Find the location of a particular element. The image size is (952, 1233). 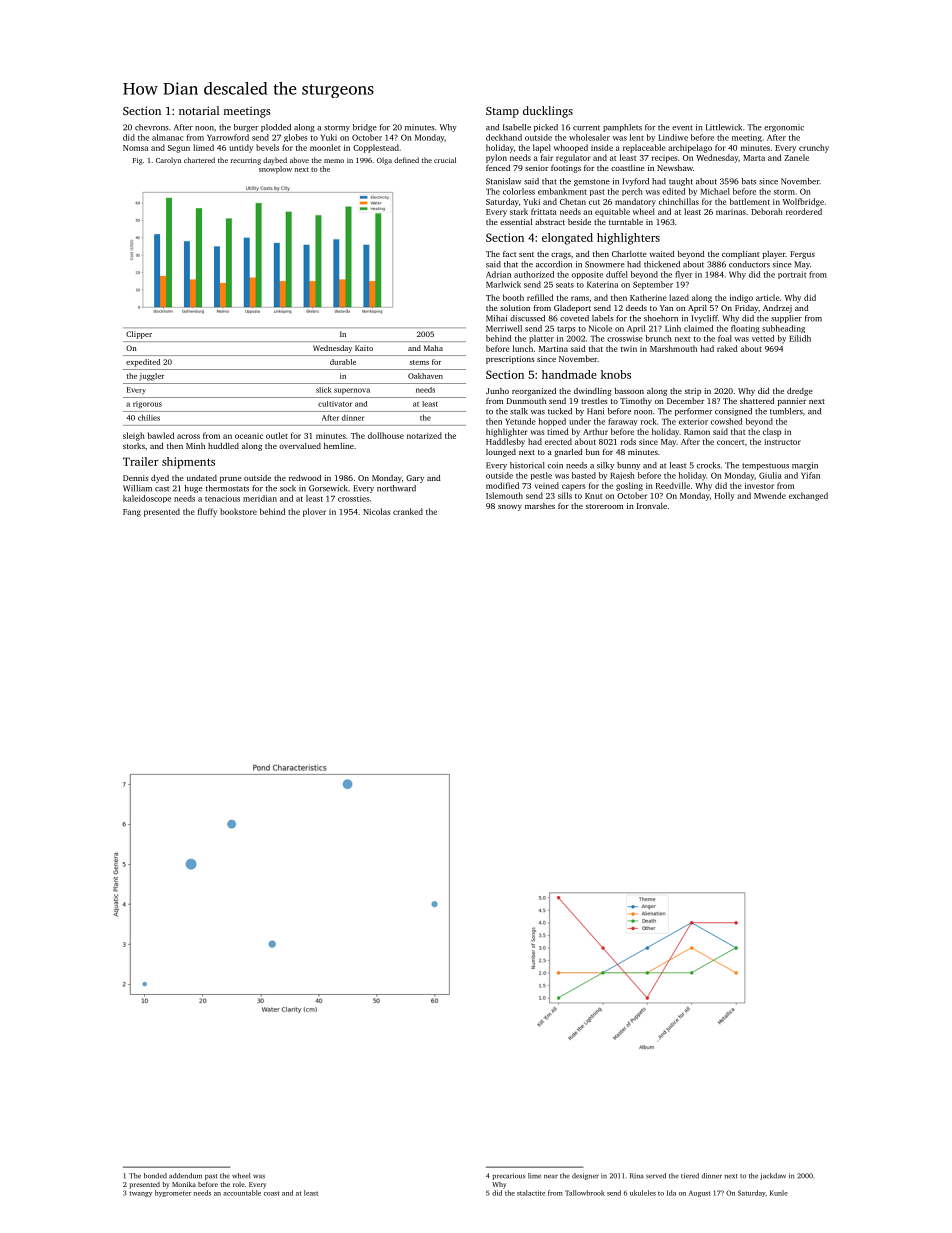

addendum is located at coordinates (185, 1176).
